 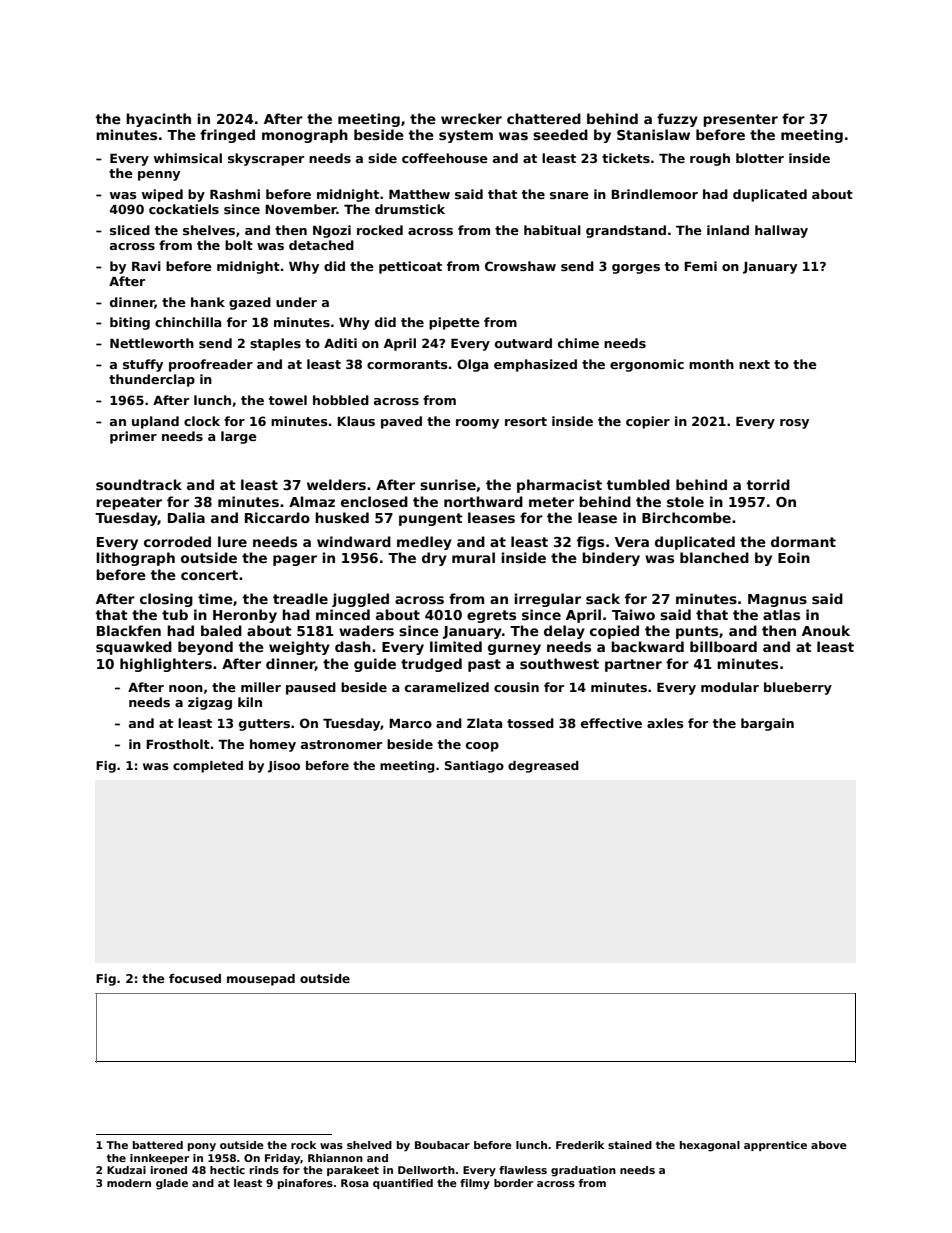 What do you see at coordinates (781, 231) in the image?
I see `hallway` at bounding box center [781, 231].
